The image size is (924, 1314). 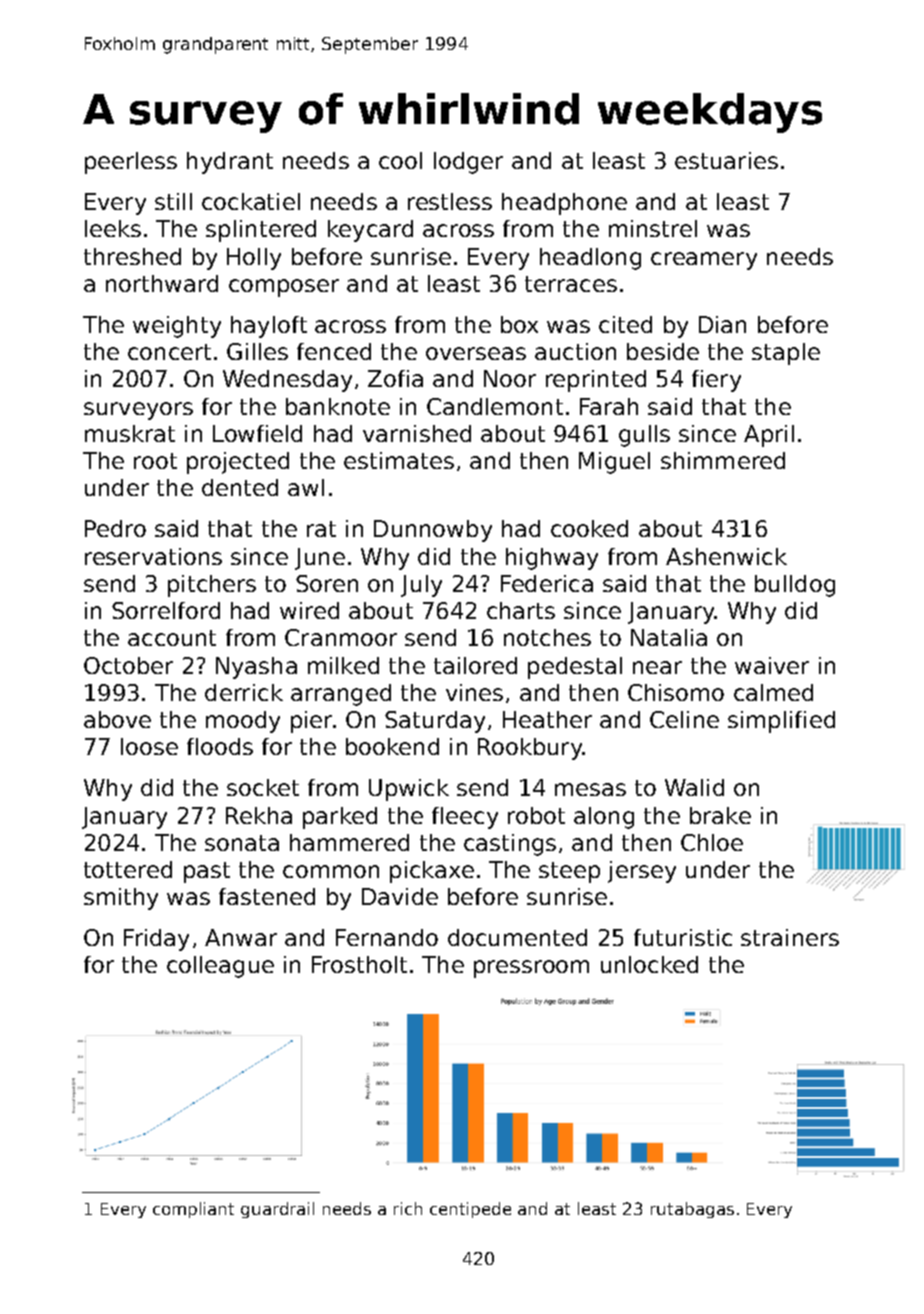 I want to click on Zofia, so click(x=395, y=378).
